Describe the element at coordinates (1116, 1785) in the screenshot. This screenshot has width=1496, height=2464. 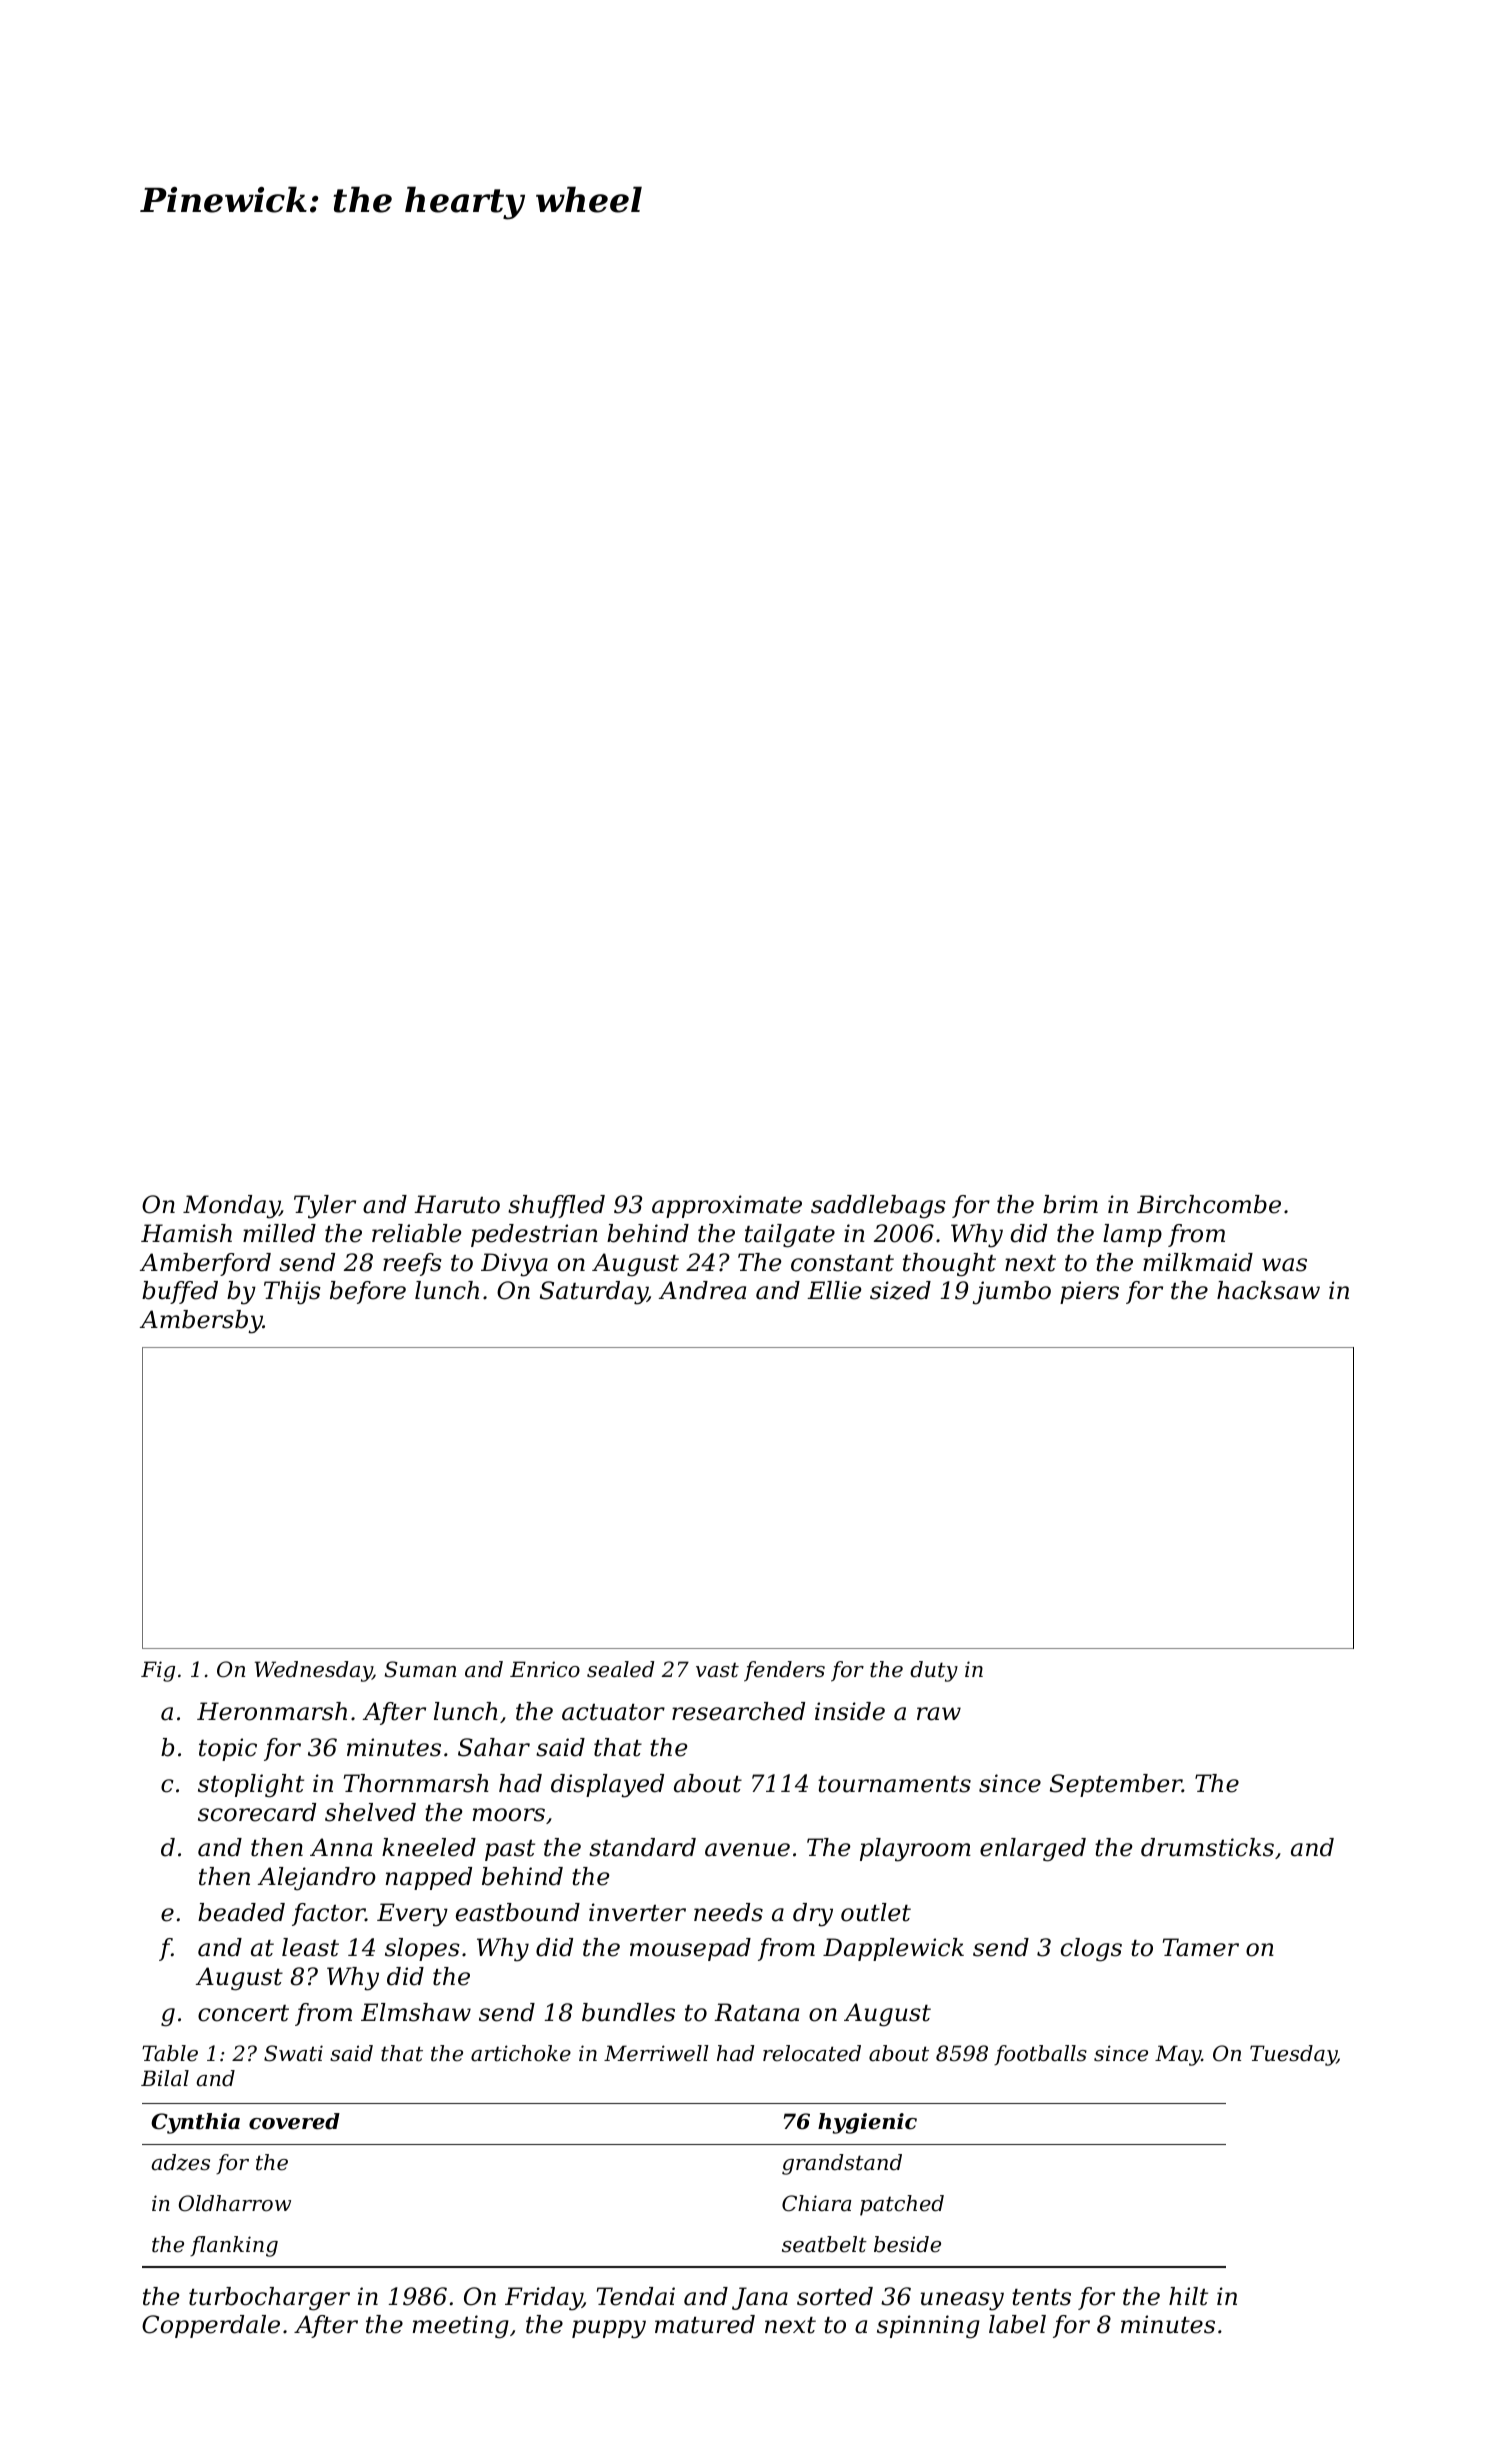
I see `September` at that location.
